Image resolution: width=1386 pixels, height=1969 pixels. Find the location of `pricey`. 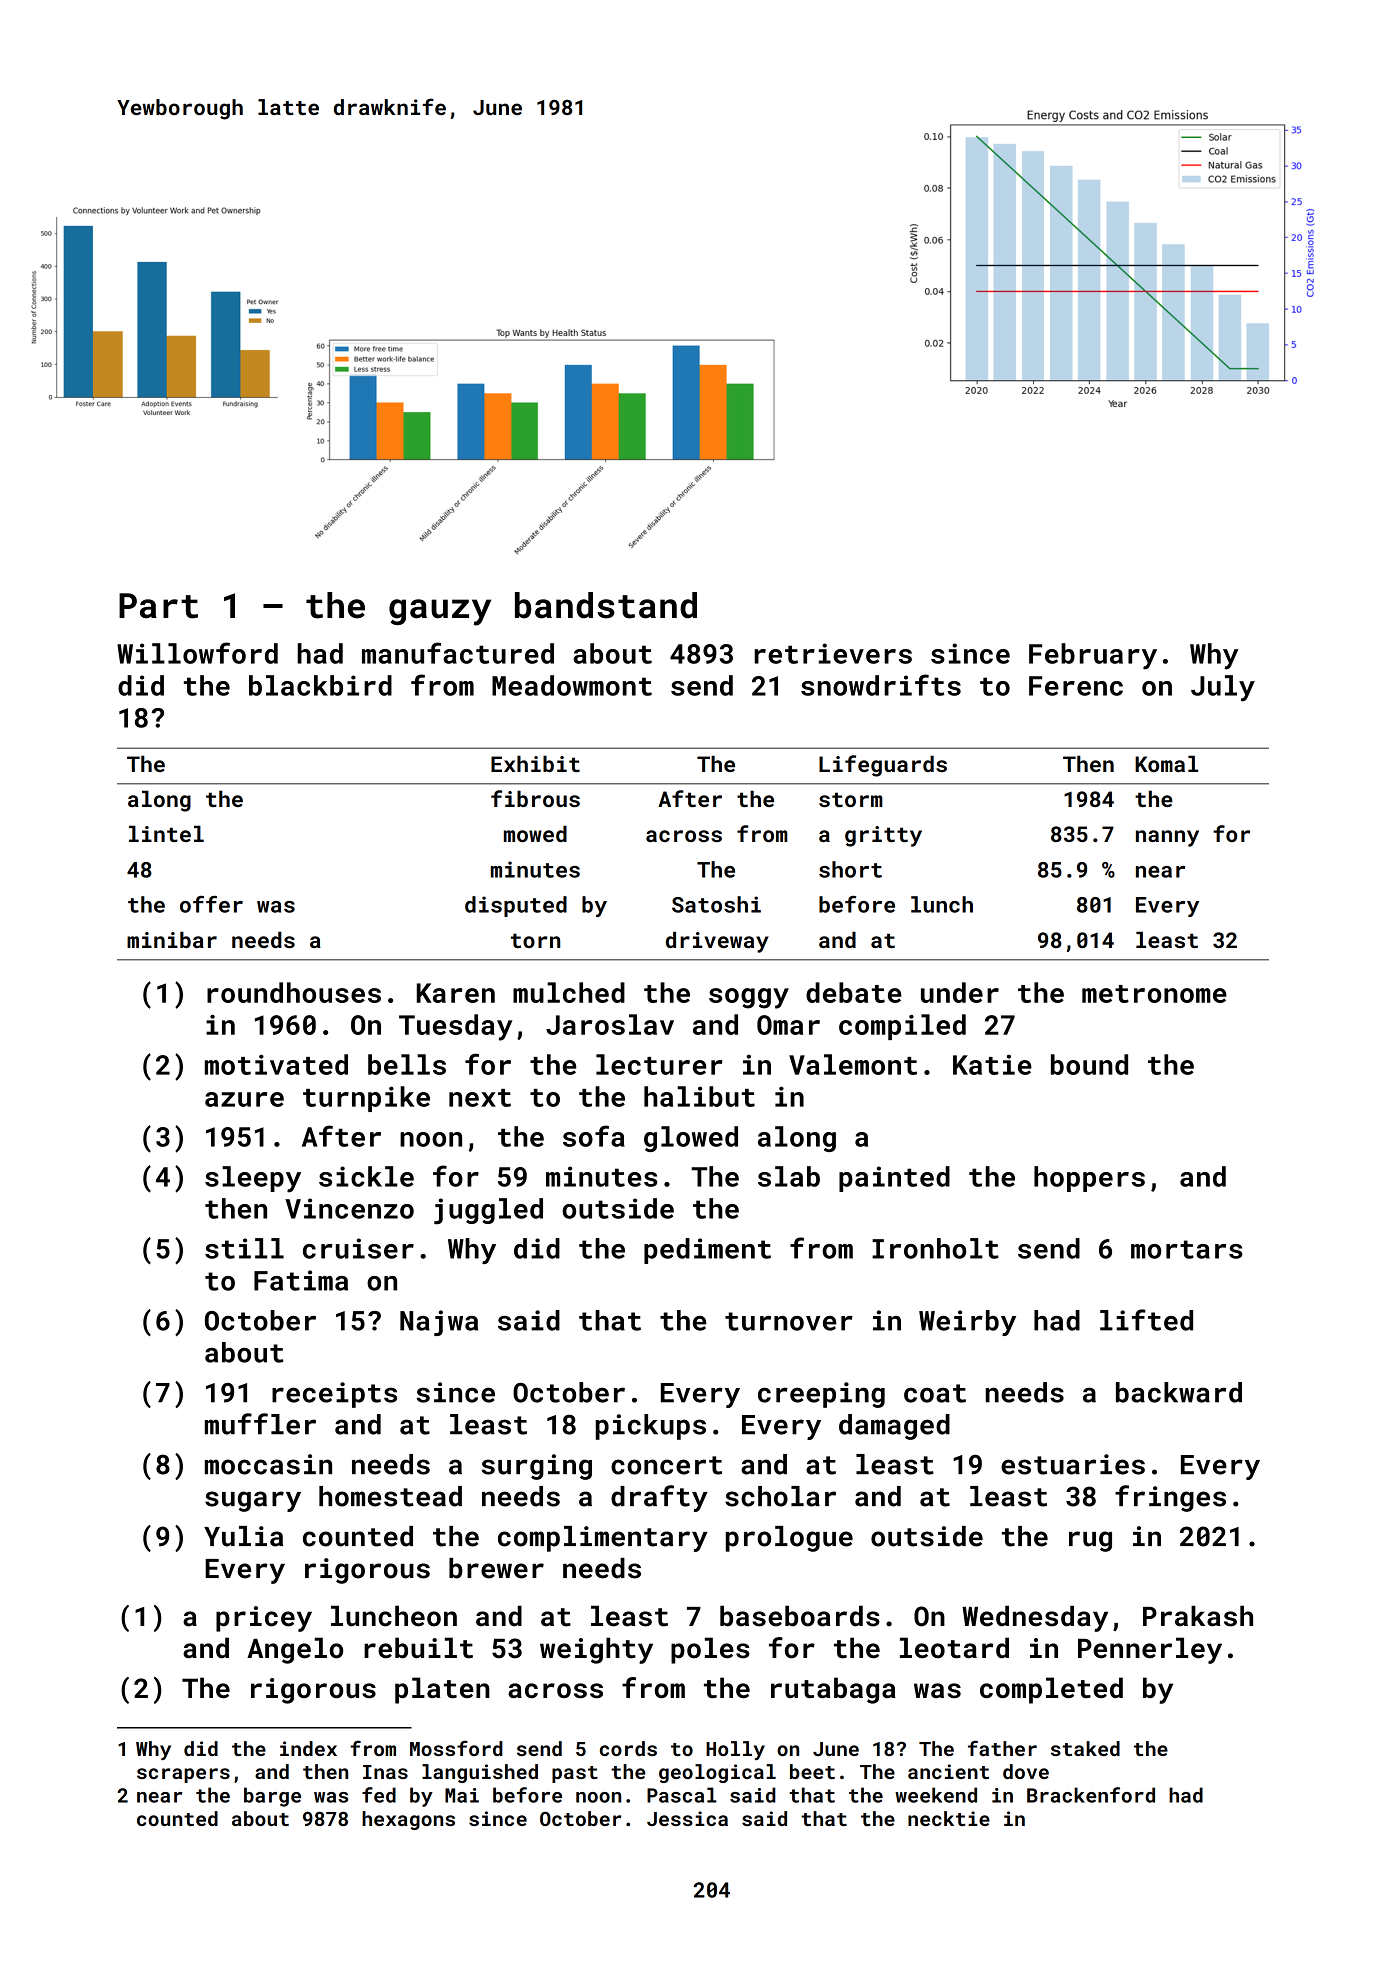

pricey is located at coordinates (264, 1619).
